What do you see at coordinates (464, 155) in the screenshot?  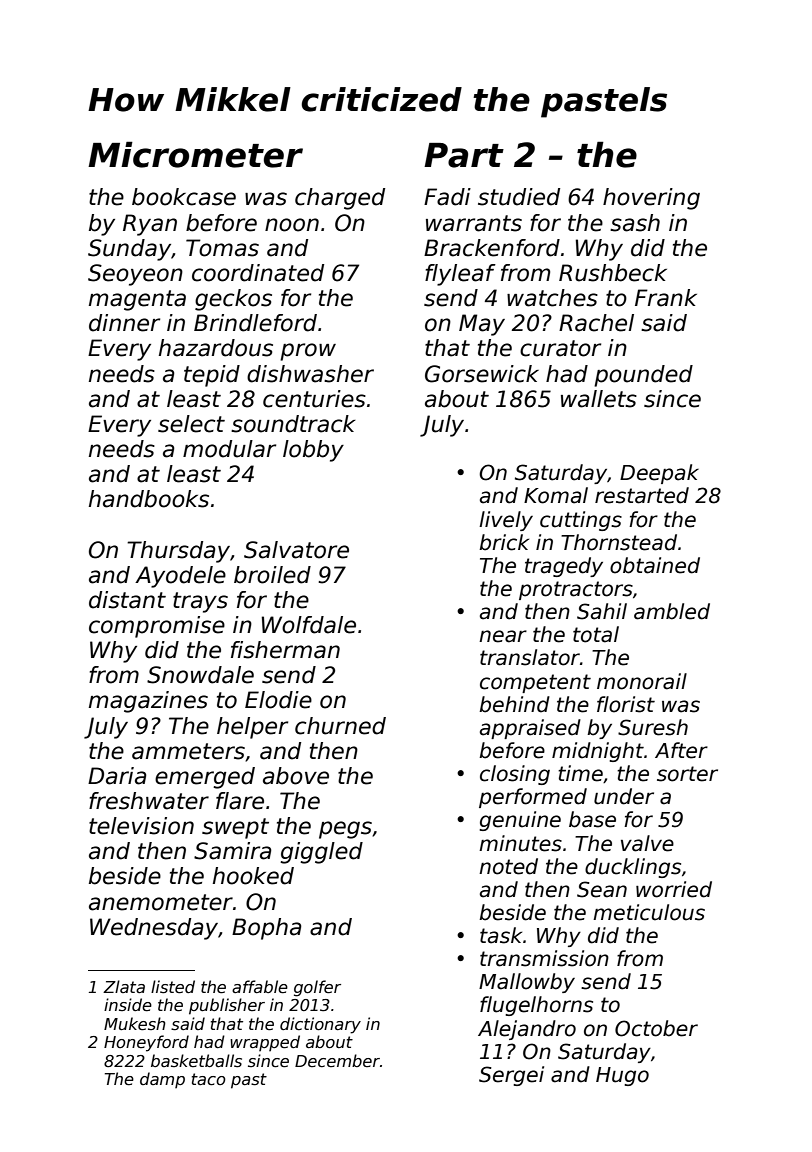 I see `Part` at bounding box center [464, 155].
